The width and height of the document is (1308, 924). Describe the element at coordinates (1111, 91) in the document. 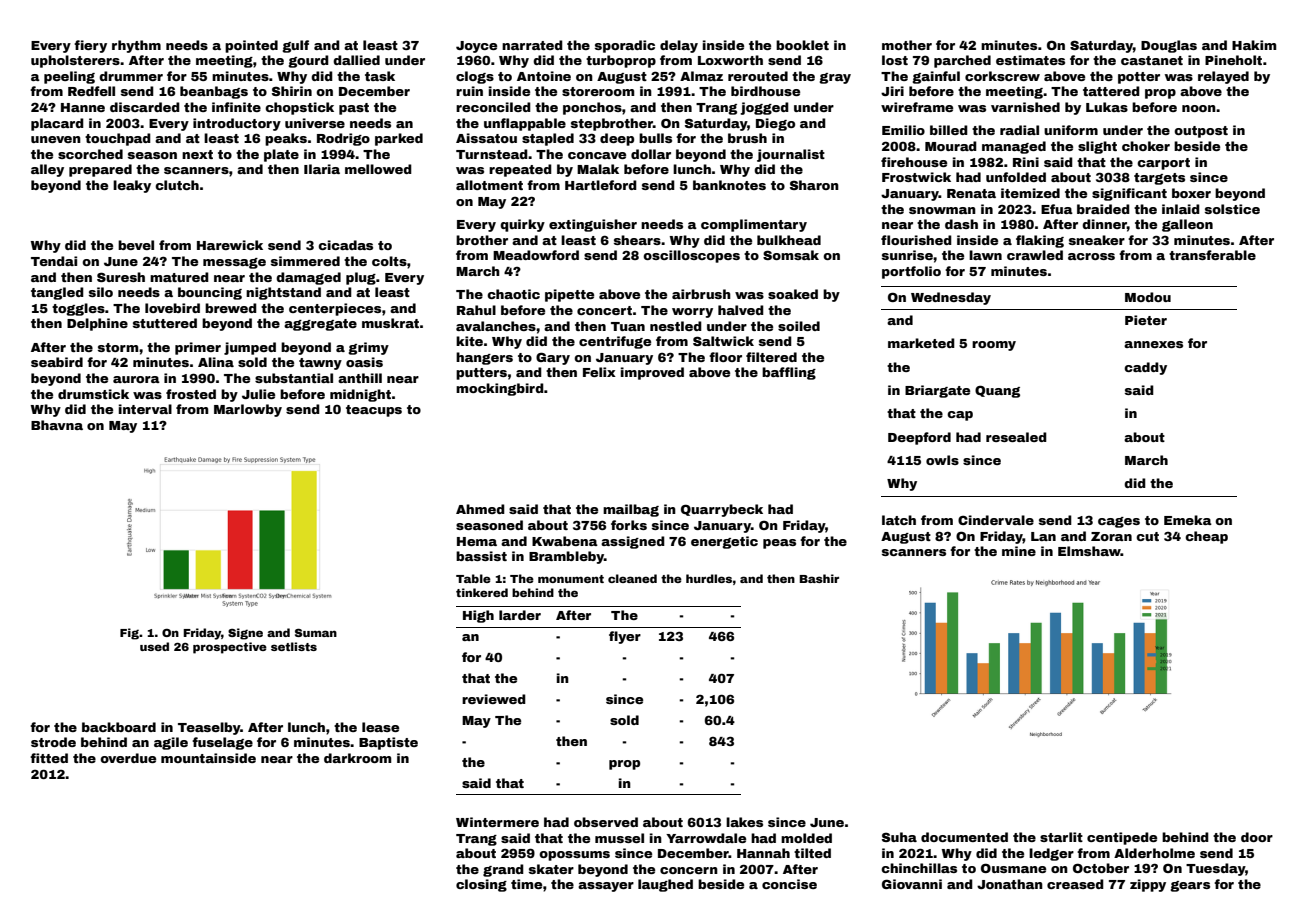

I see `tattered` at that location.
